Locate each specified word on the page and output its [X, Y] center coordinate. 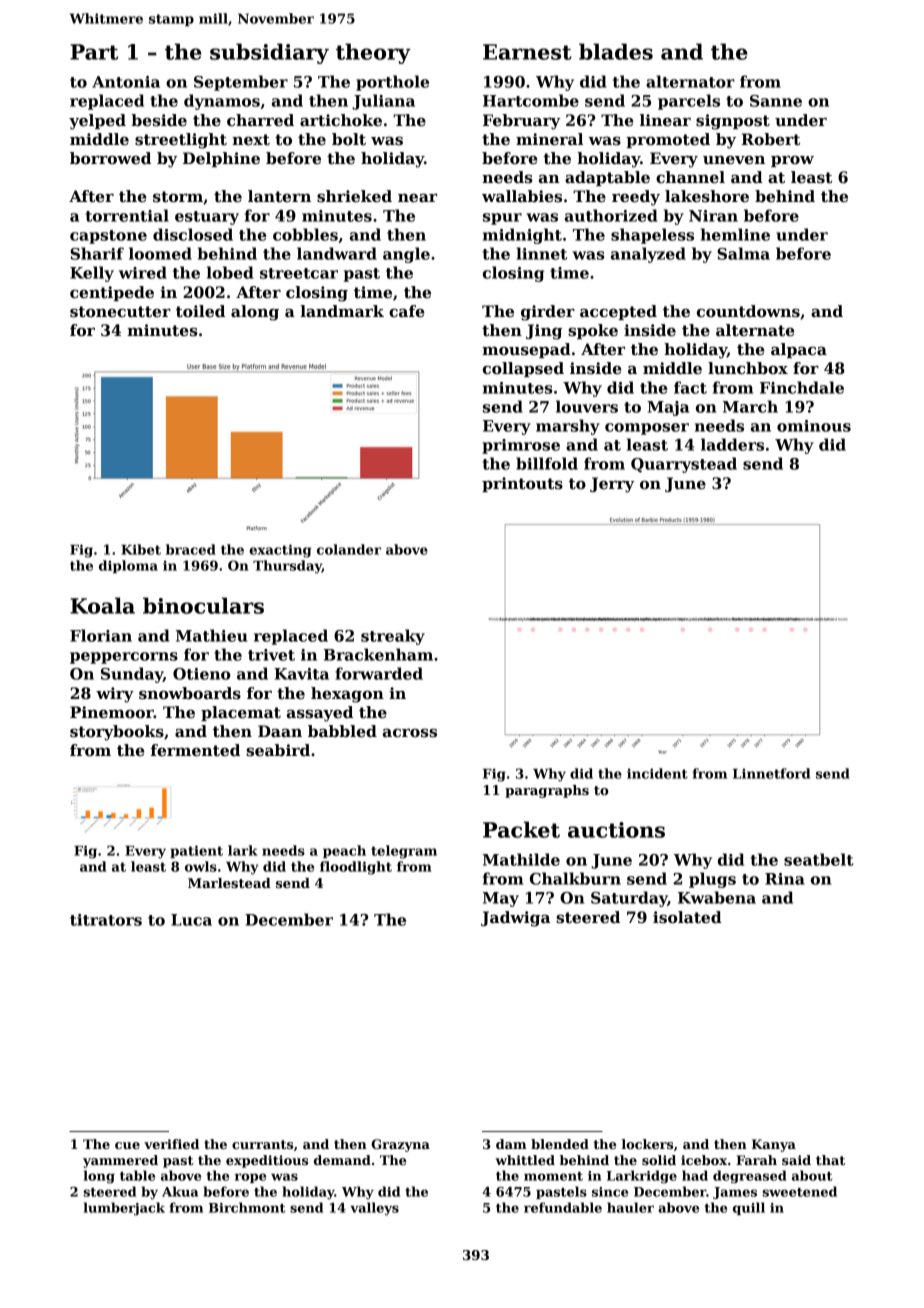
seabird [278, 750]
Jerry [612, 485]
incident [657, 773]
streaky [393, 637]
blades [616, 51]
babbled [342, 731]
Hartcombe [531, 100]
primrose [521, 446]
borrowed [110, 158]
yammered [120, 1161]
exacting [280, 551]
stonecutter [120, 311]
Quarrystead [684, 465]
